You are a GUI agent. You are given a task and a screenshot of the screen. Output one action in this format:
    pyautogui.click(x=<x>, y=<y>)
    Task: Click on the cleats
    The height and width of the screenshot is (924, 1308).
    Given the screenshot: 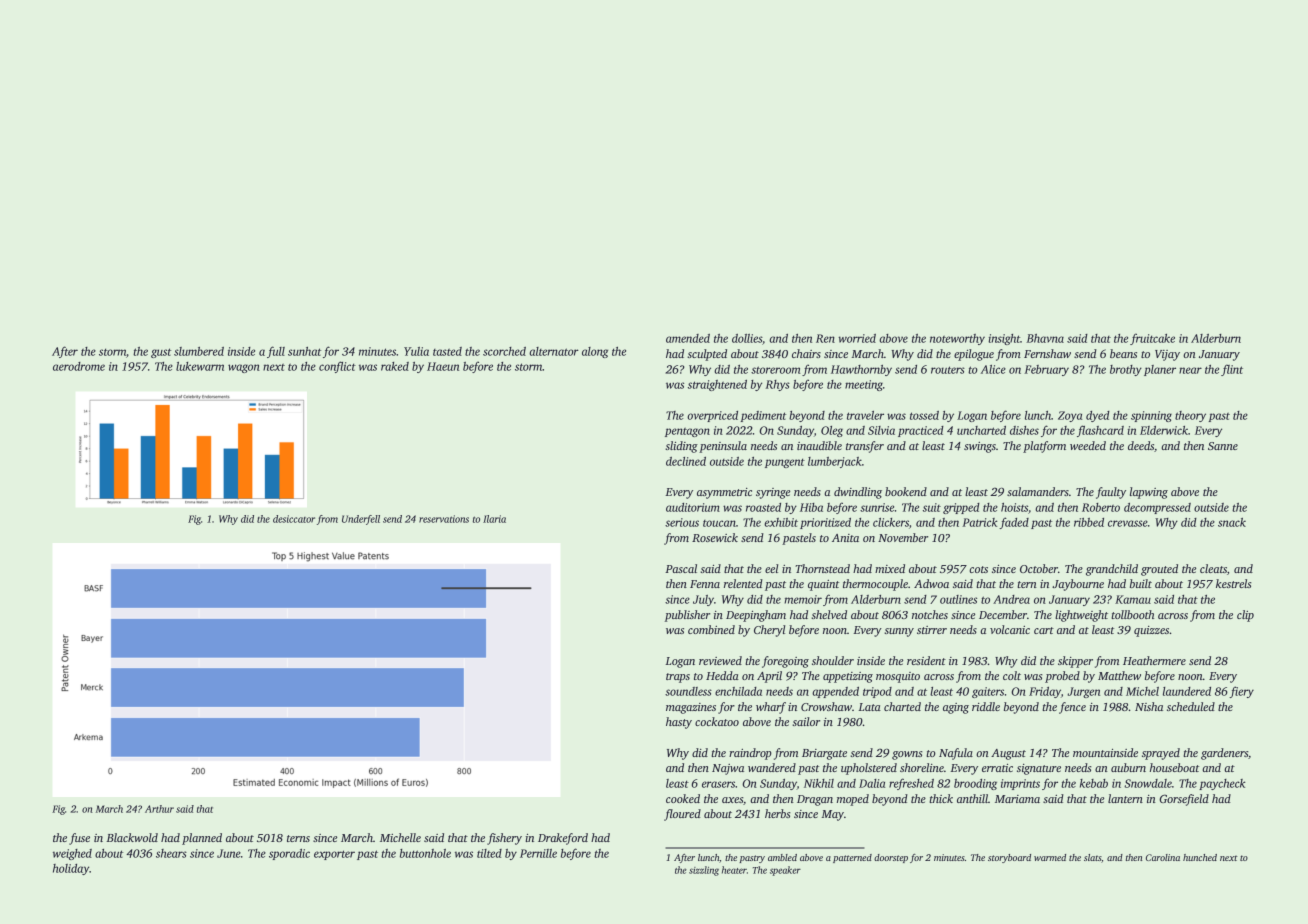 What is the action you would take?
    pyautogui.click(x=1213, y=568)
